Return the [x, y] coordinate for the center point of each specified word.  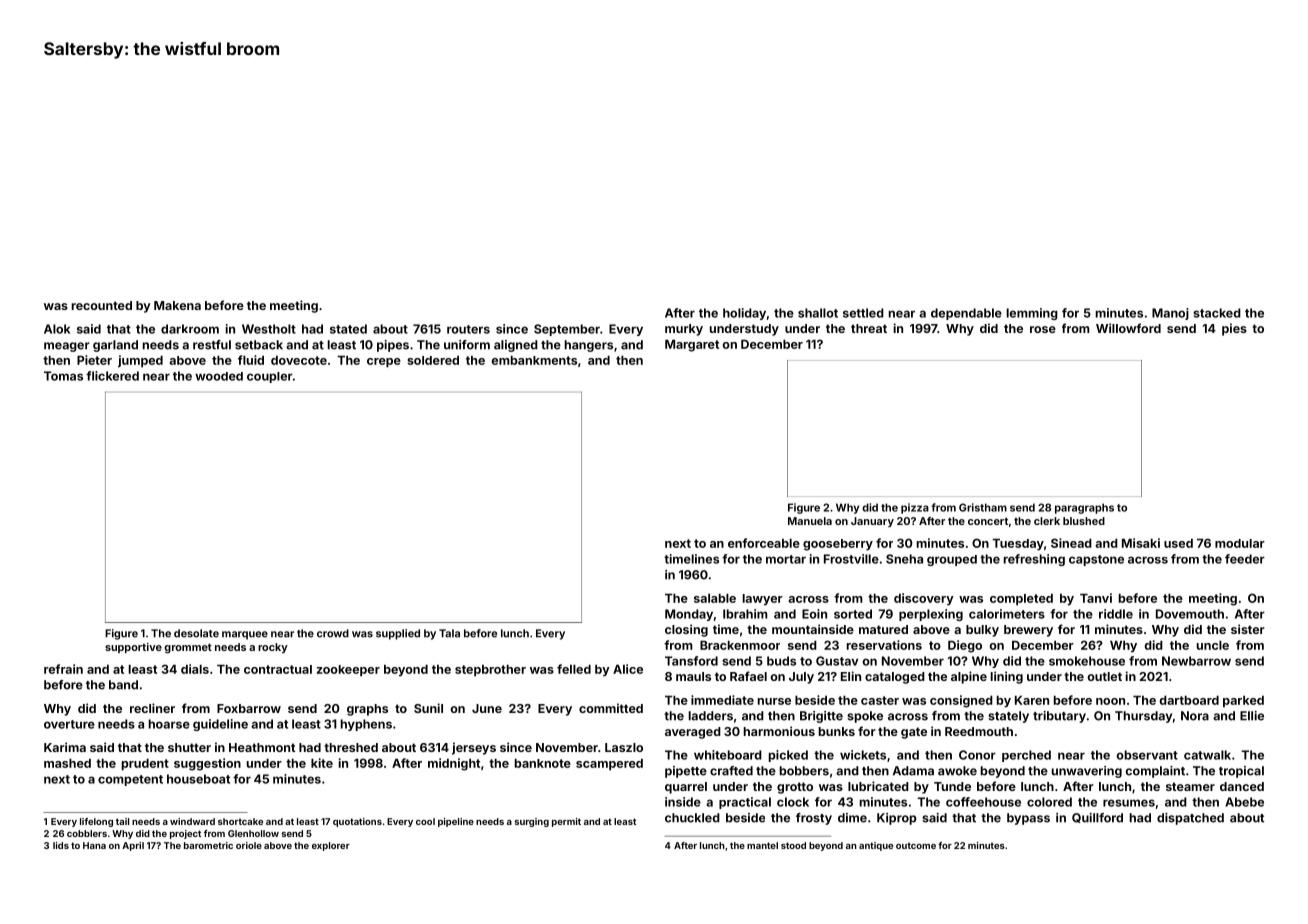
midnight [454, 764]
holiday [744, 314]
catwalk [1207, 755]
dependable [966, 314]
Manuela [810, 521]
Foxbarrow [249, 708]
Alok [57, 329]
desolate [196, 633]
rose [1043, 329]
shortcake [240, 821]
